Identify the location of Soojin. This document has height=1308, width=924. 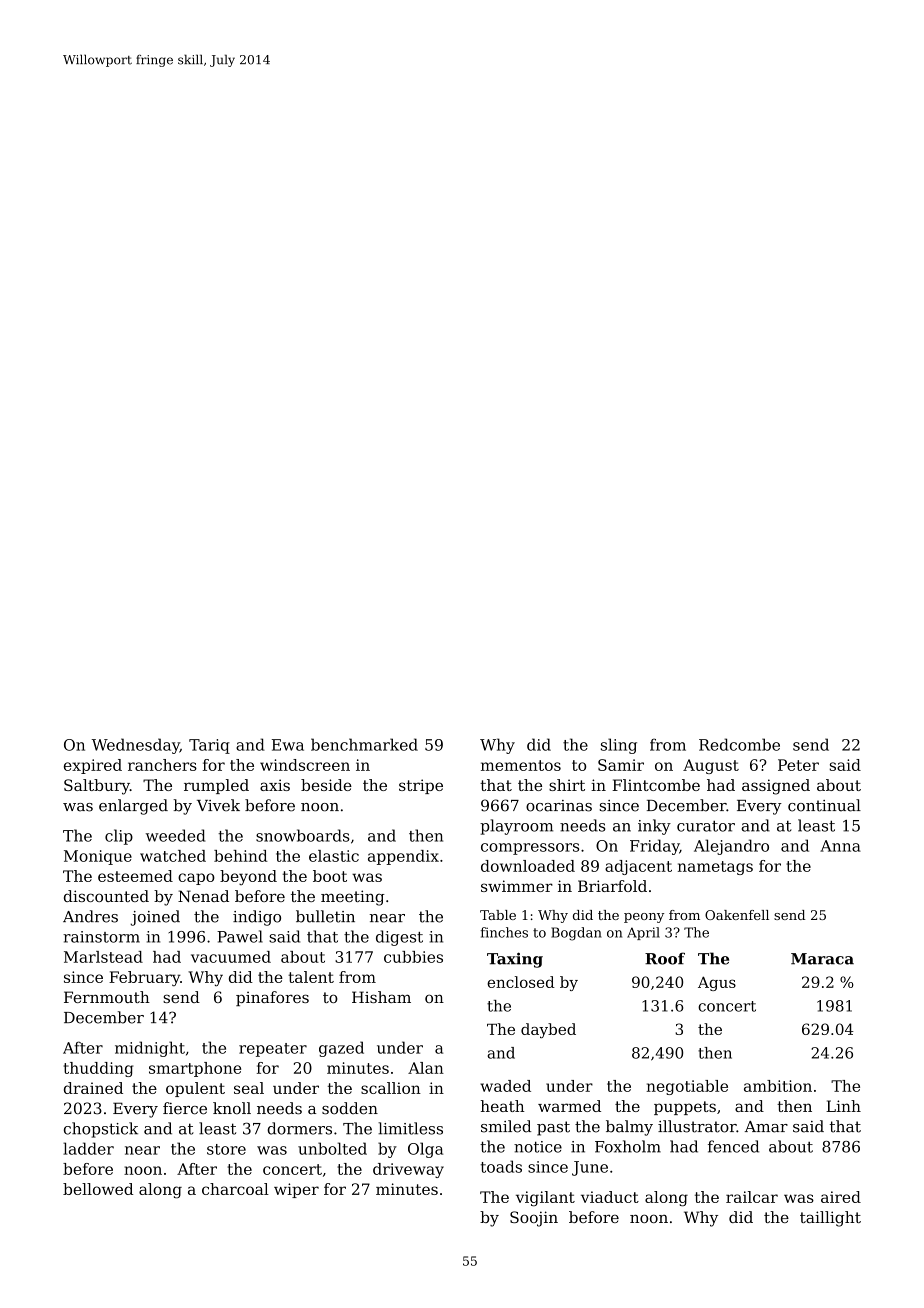
(534, 1219).
